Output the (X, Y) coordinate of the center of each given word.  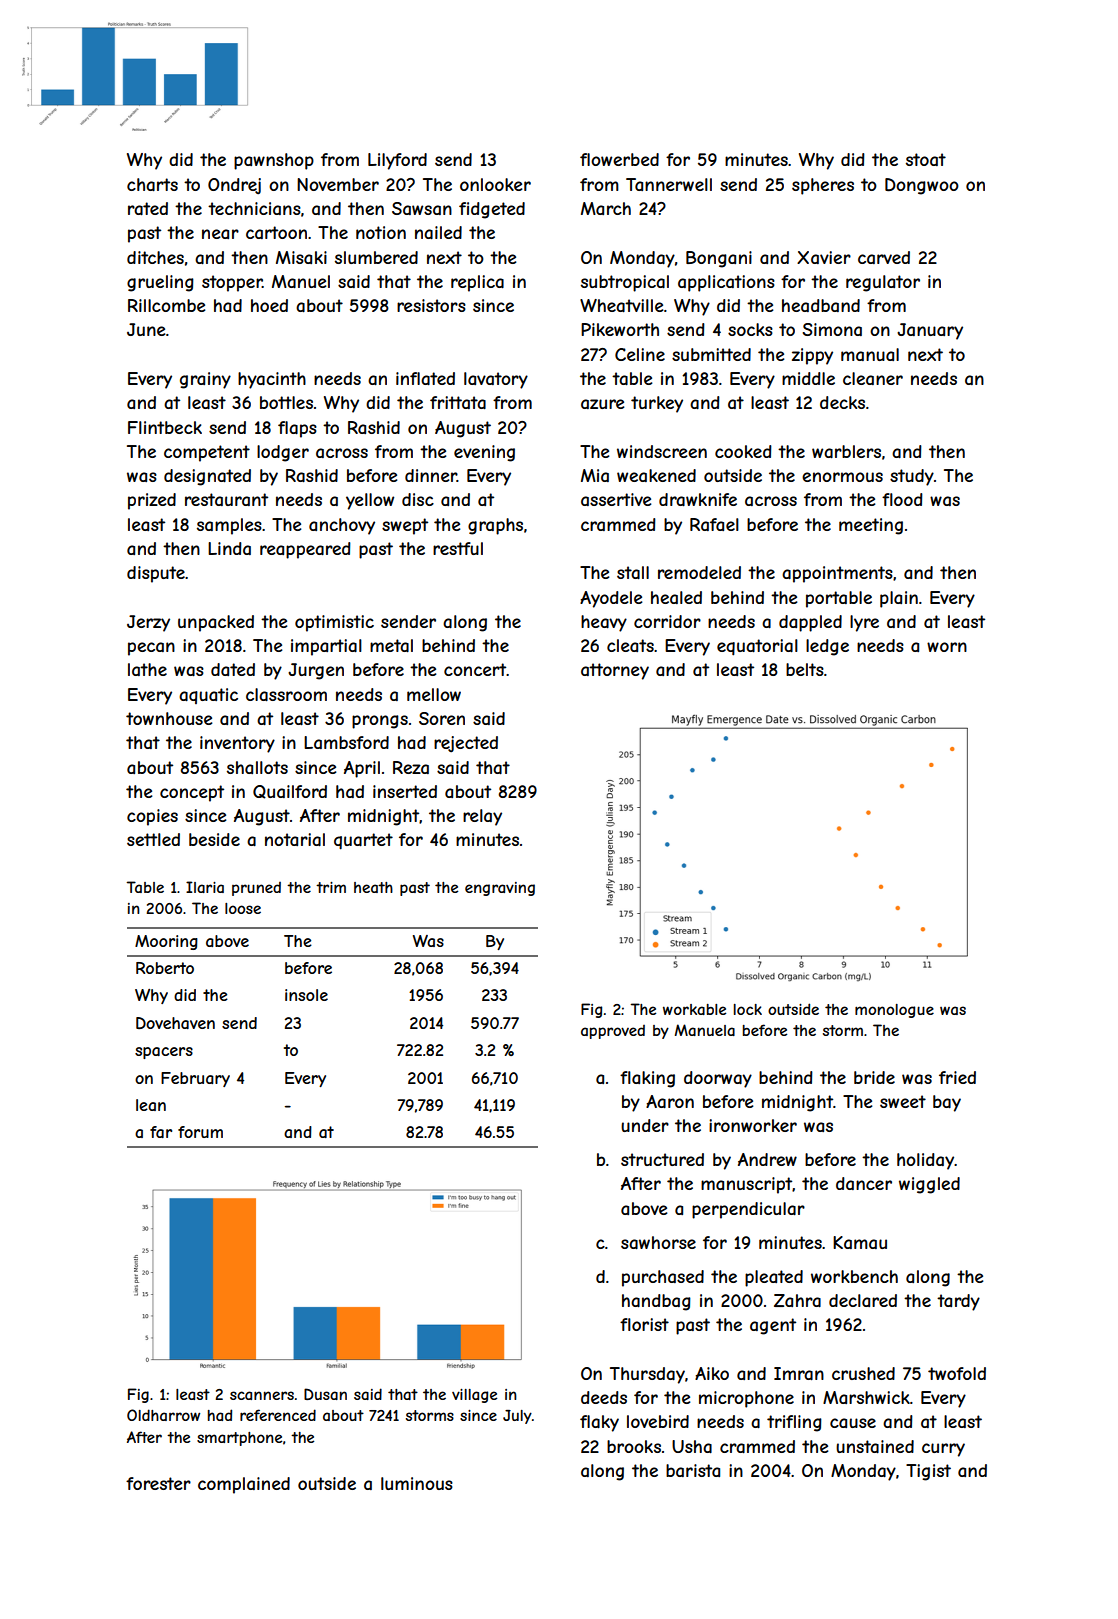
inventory (237, 744)
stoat (926, 159)
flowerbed (619, 159)
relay (482, 817)
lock (748, 1009)
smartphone (239, 1439)
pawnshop (274, 161)
